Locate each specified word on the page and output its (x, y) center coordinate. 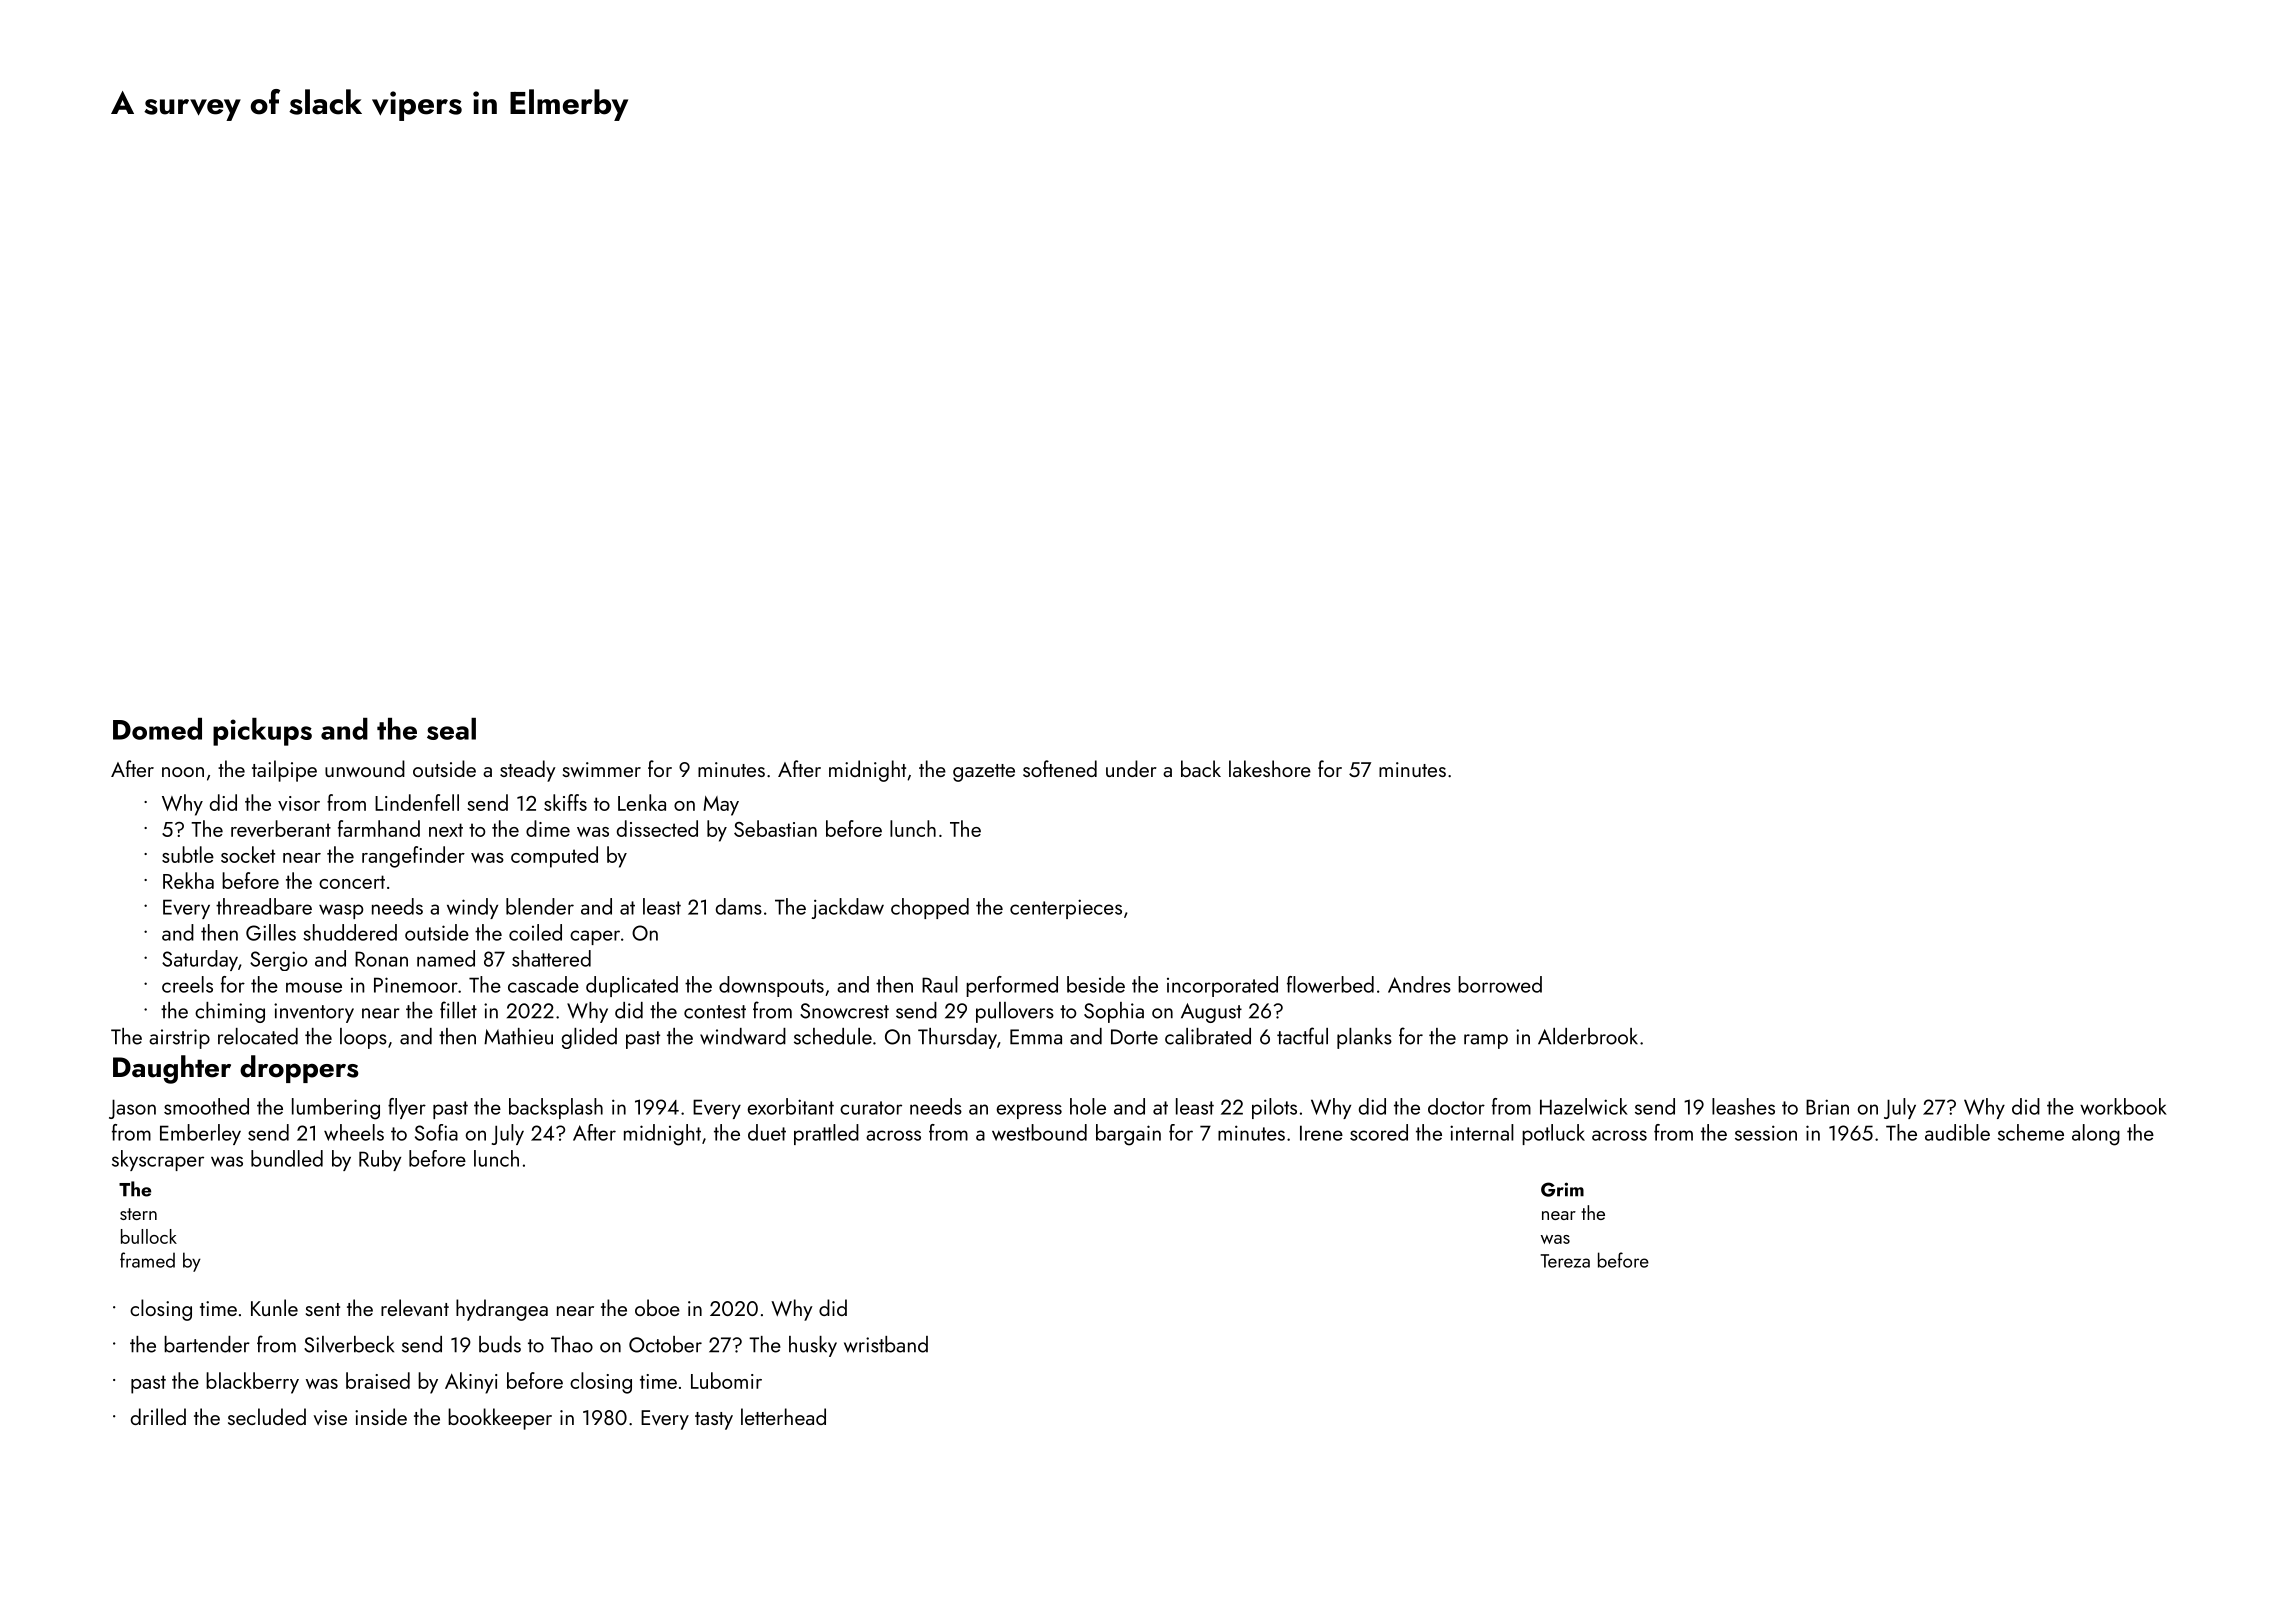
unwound (365, 768)
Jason (132, 1109)
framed (147, 1260)
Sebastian (775, 828)
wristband (886, 1344)
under (1131, 768)
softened (1060, 768)
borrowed (1500, 984)
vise (330, 1417)
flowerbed (1330, 984)
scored (1379, 1132)
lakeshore (1270, 768)
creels (187, 984)
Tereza (1565, 1261)
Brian (1827, 1107)
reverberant (281, 828)
